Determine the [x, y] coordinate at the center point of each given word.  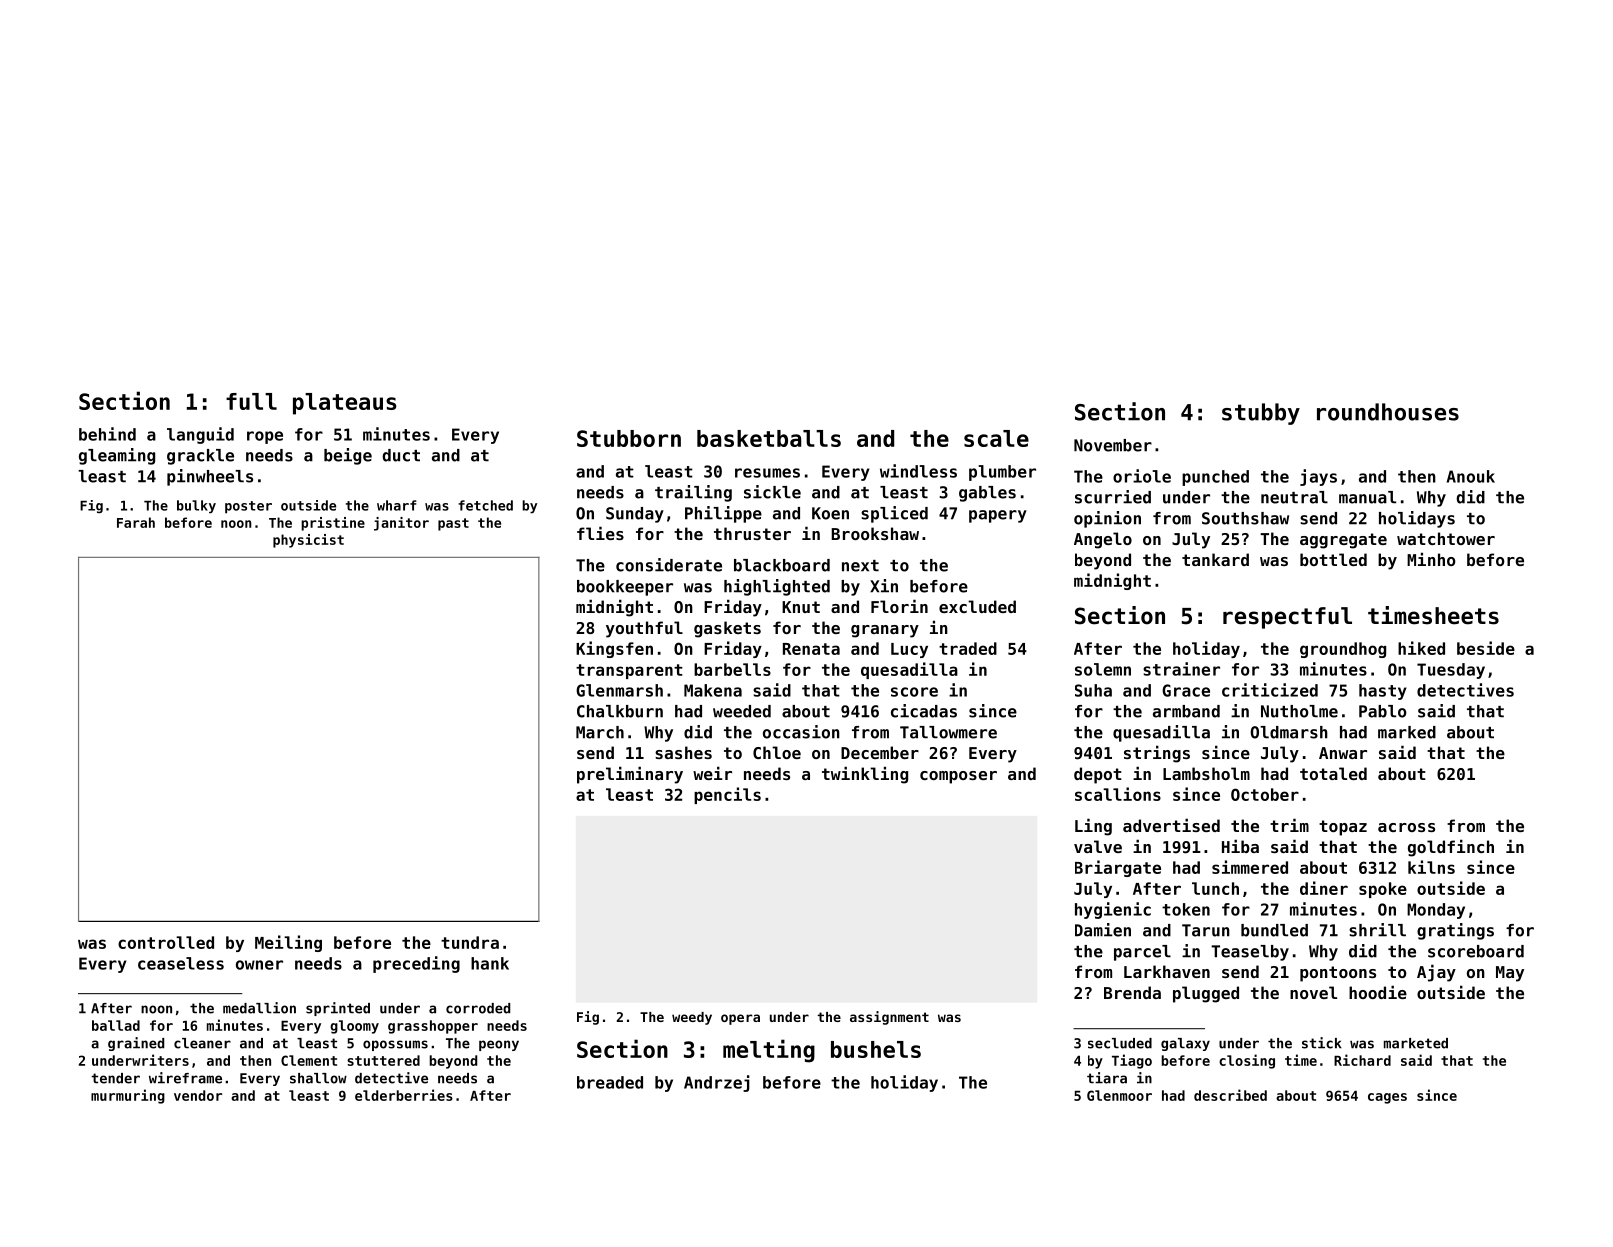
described [1230, 1095]
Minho [1431, 559]
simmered [1250, 867]
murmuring [128, 1096]
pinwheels [210, 477]
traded [968, 648]
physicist [308, 541]
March [600, 732]
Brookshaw [875, 533]
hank [490, 963]
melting [769, 1051]
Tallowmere [948, 732]
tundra [470, 942]
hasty [1383, 692]
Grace [1186, 690]
